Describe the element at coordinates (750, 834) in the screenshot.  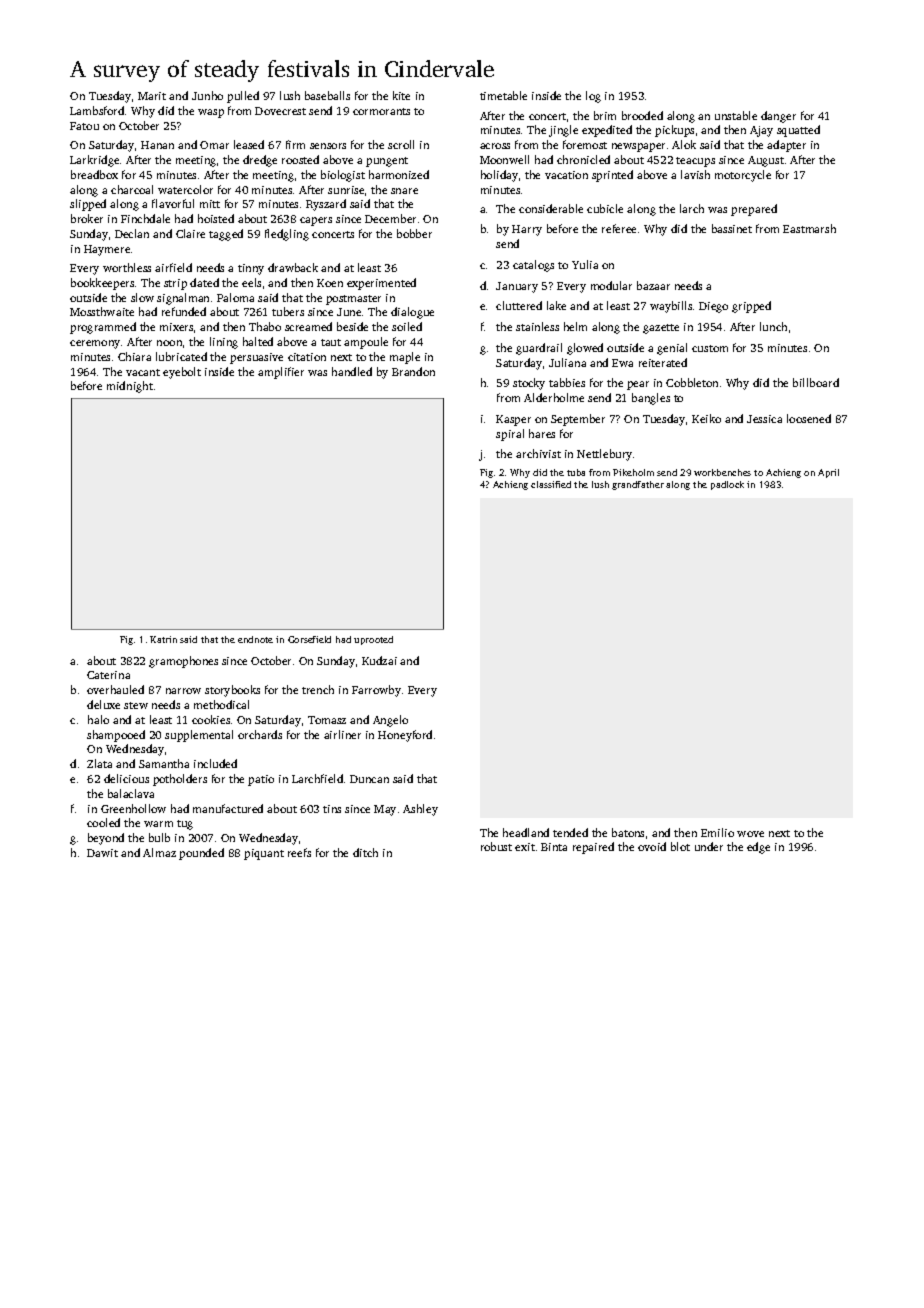
I see `wove` at that location.
